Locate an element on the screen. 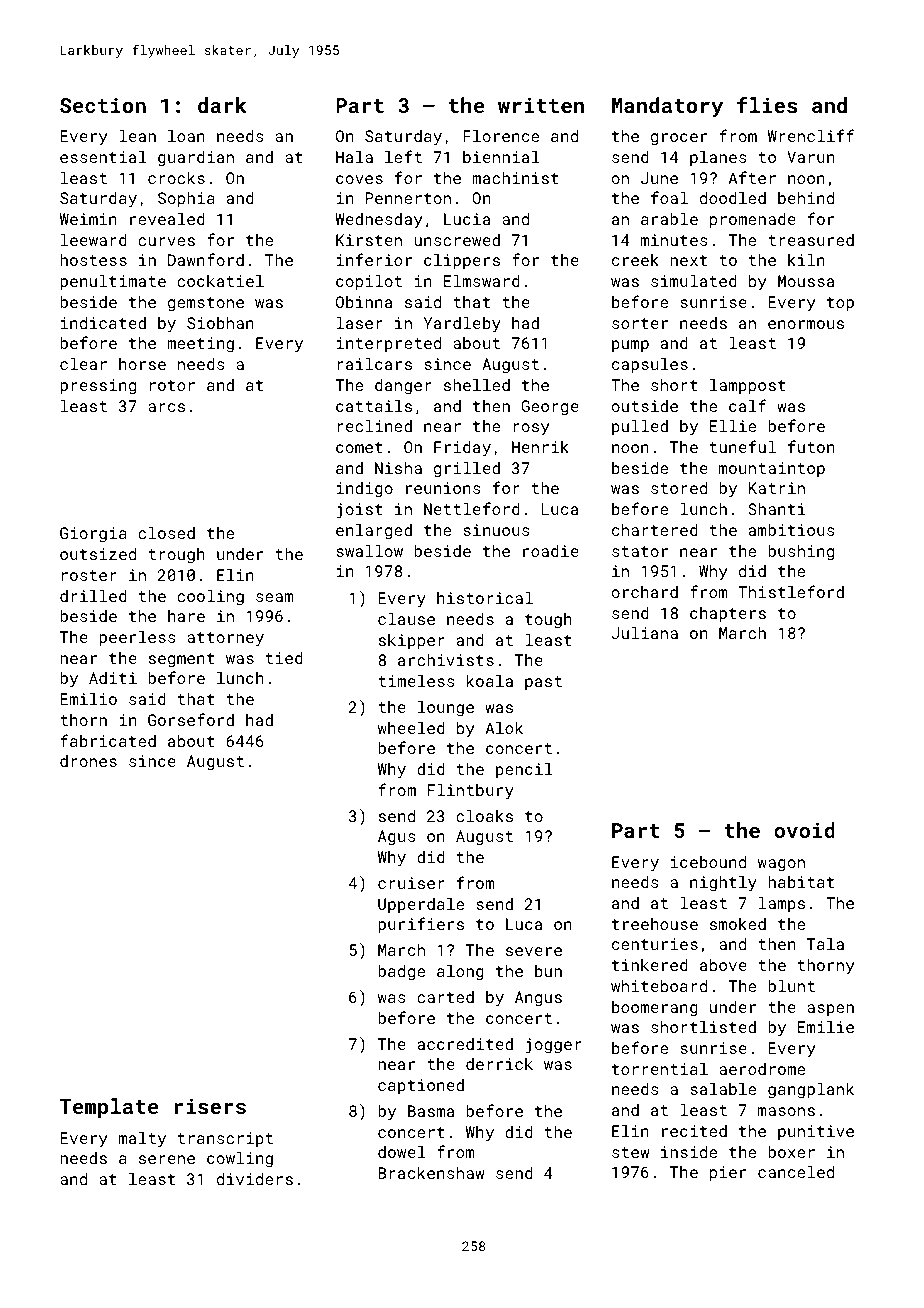  swallow is located at coordinates (369, 551).
